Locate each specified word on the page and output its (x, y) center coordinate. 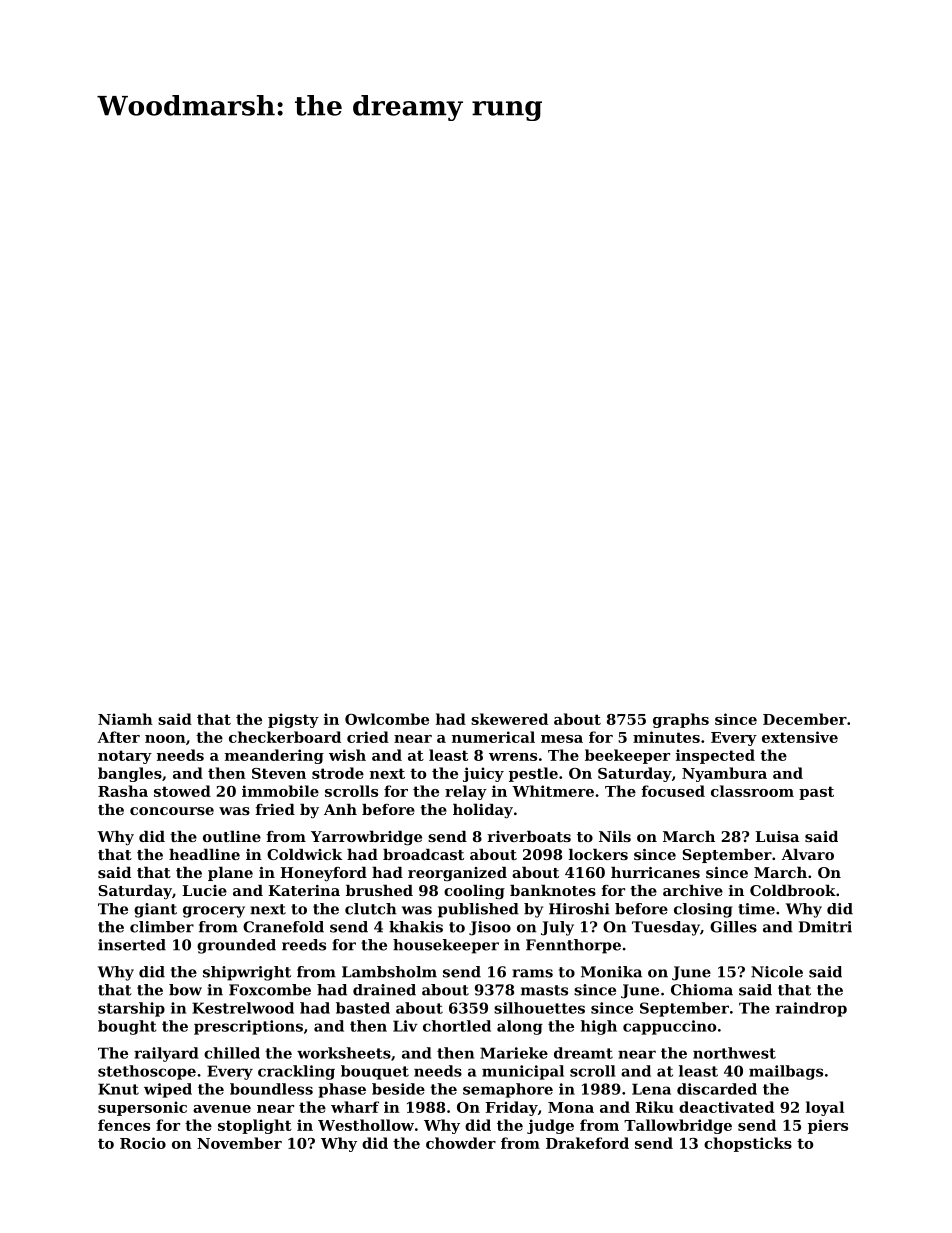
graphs (681, 720)
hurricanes (655, 872)
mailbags (786, 1072)
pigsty (293, 720)
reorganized (457, 874)
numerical (493, 737)
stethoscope (147, 1072)
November (239, 1143)
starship (131, 1009)
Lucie (204, 890)
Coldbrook (793, 890)
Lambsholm (389, 972)
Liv (405, 1026)
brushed (379, 890)
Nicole (777, 972)
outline (232, 836)
